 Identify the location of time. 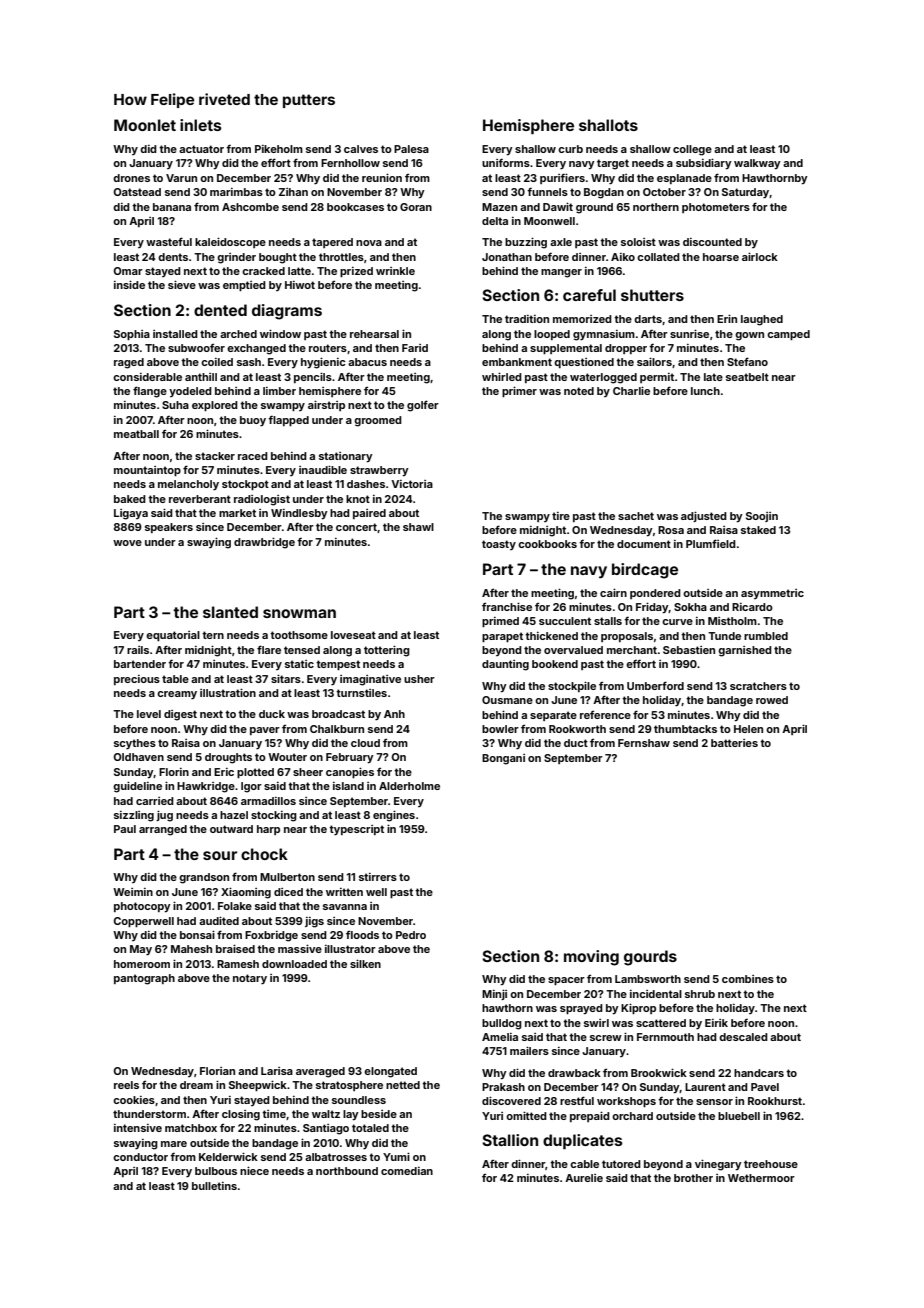
(274, 1114).
